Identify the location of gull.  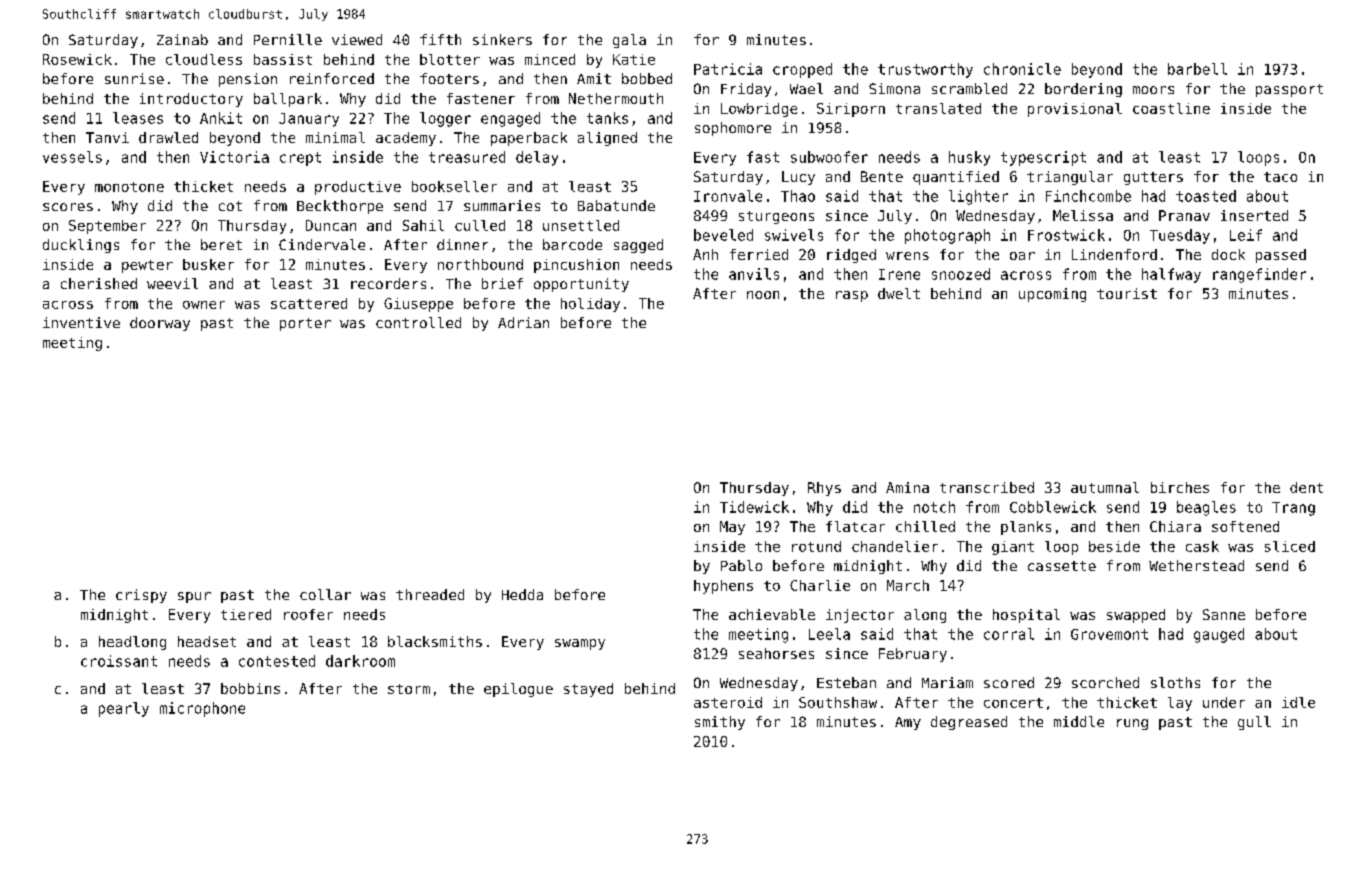
(1254, 723).
